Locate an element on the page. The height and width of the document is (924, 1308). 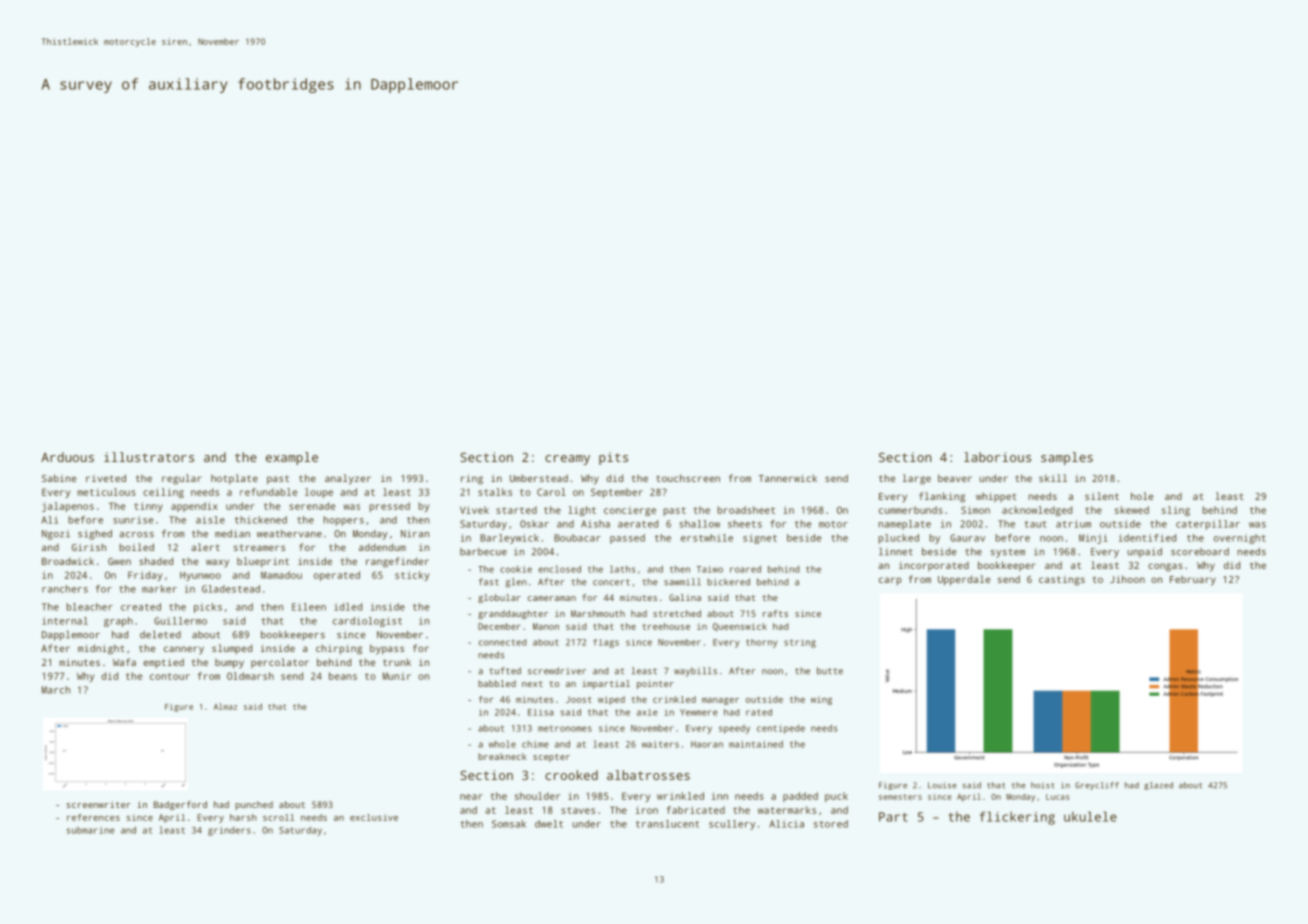
Galina is located at coordinates (685, 597).
